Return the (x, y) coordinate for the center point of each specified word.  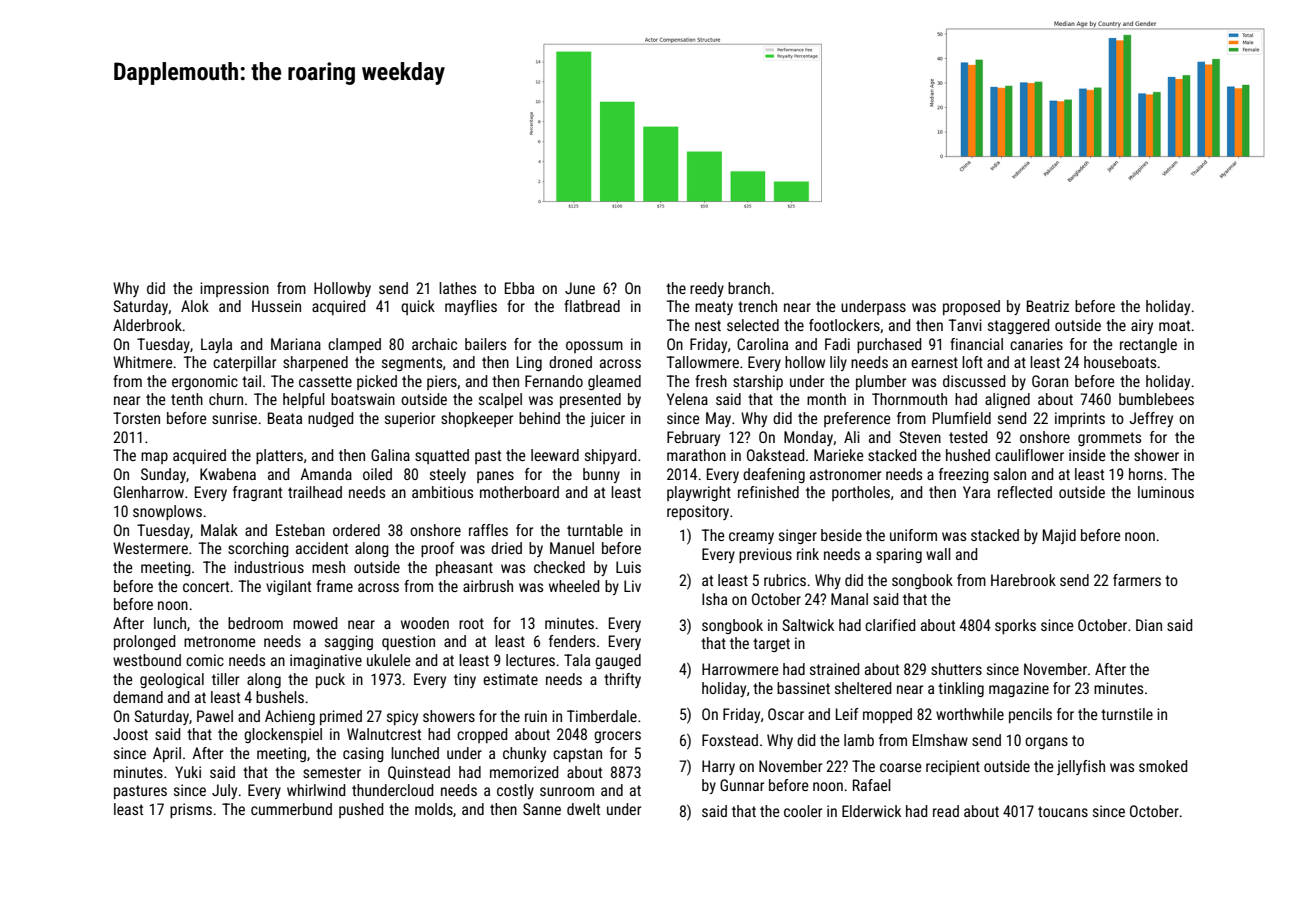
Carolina (762, 344)
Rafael (872, 785)
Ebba (519, 288)
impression (234, 289)
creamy (751, 538)
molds (434, 809)
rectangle (1148, 345)
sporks (1015, 626)
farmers (1137, 580)
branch (749, 288)
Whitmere (143, 362)
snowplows (167, 512)
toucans (1063, 811)
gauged (618, 661)
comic (205, 660)
